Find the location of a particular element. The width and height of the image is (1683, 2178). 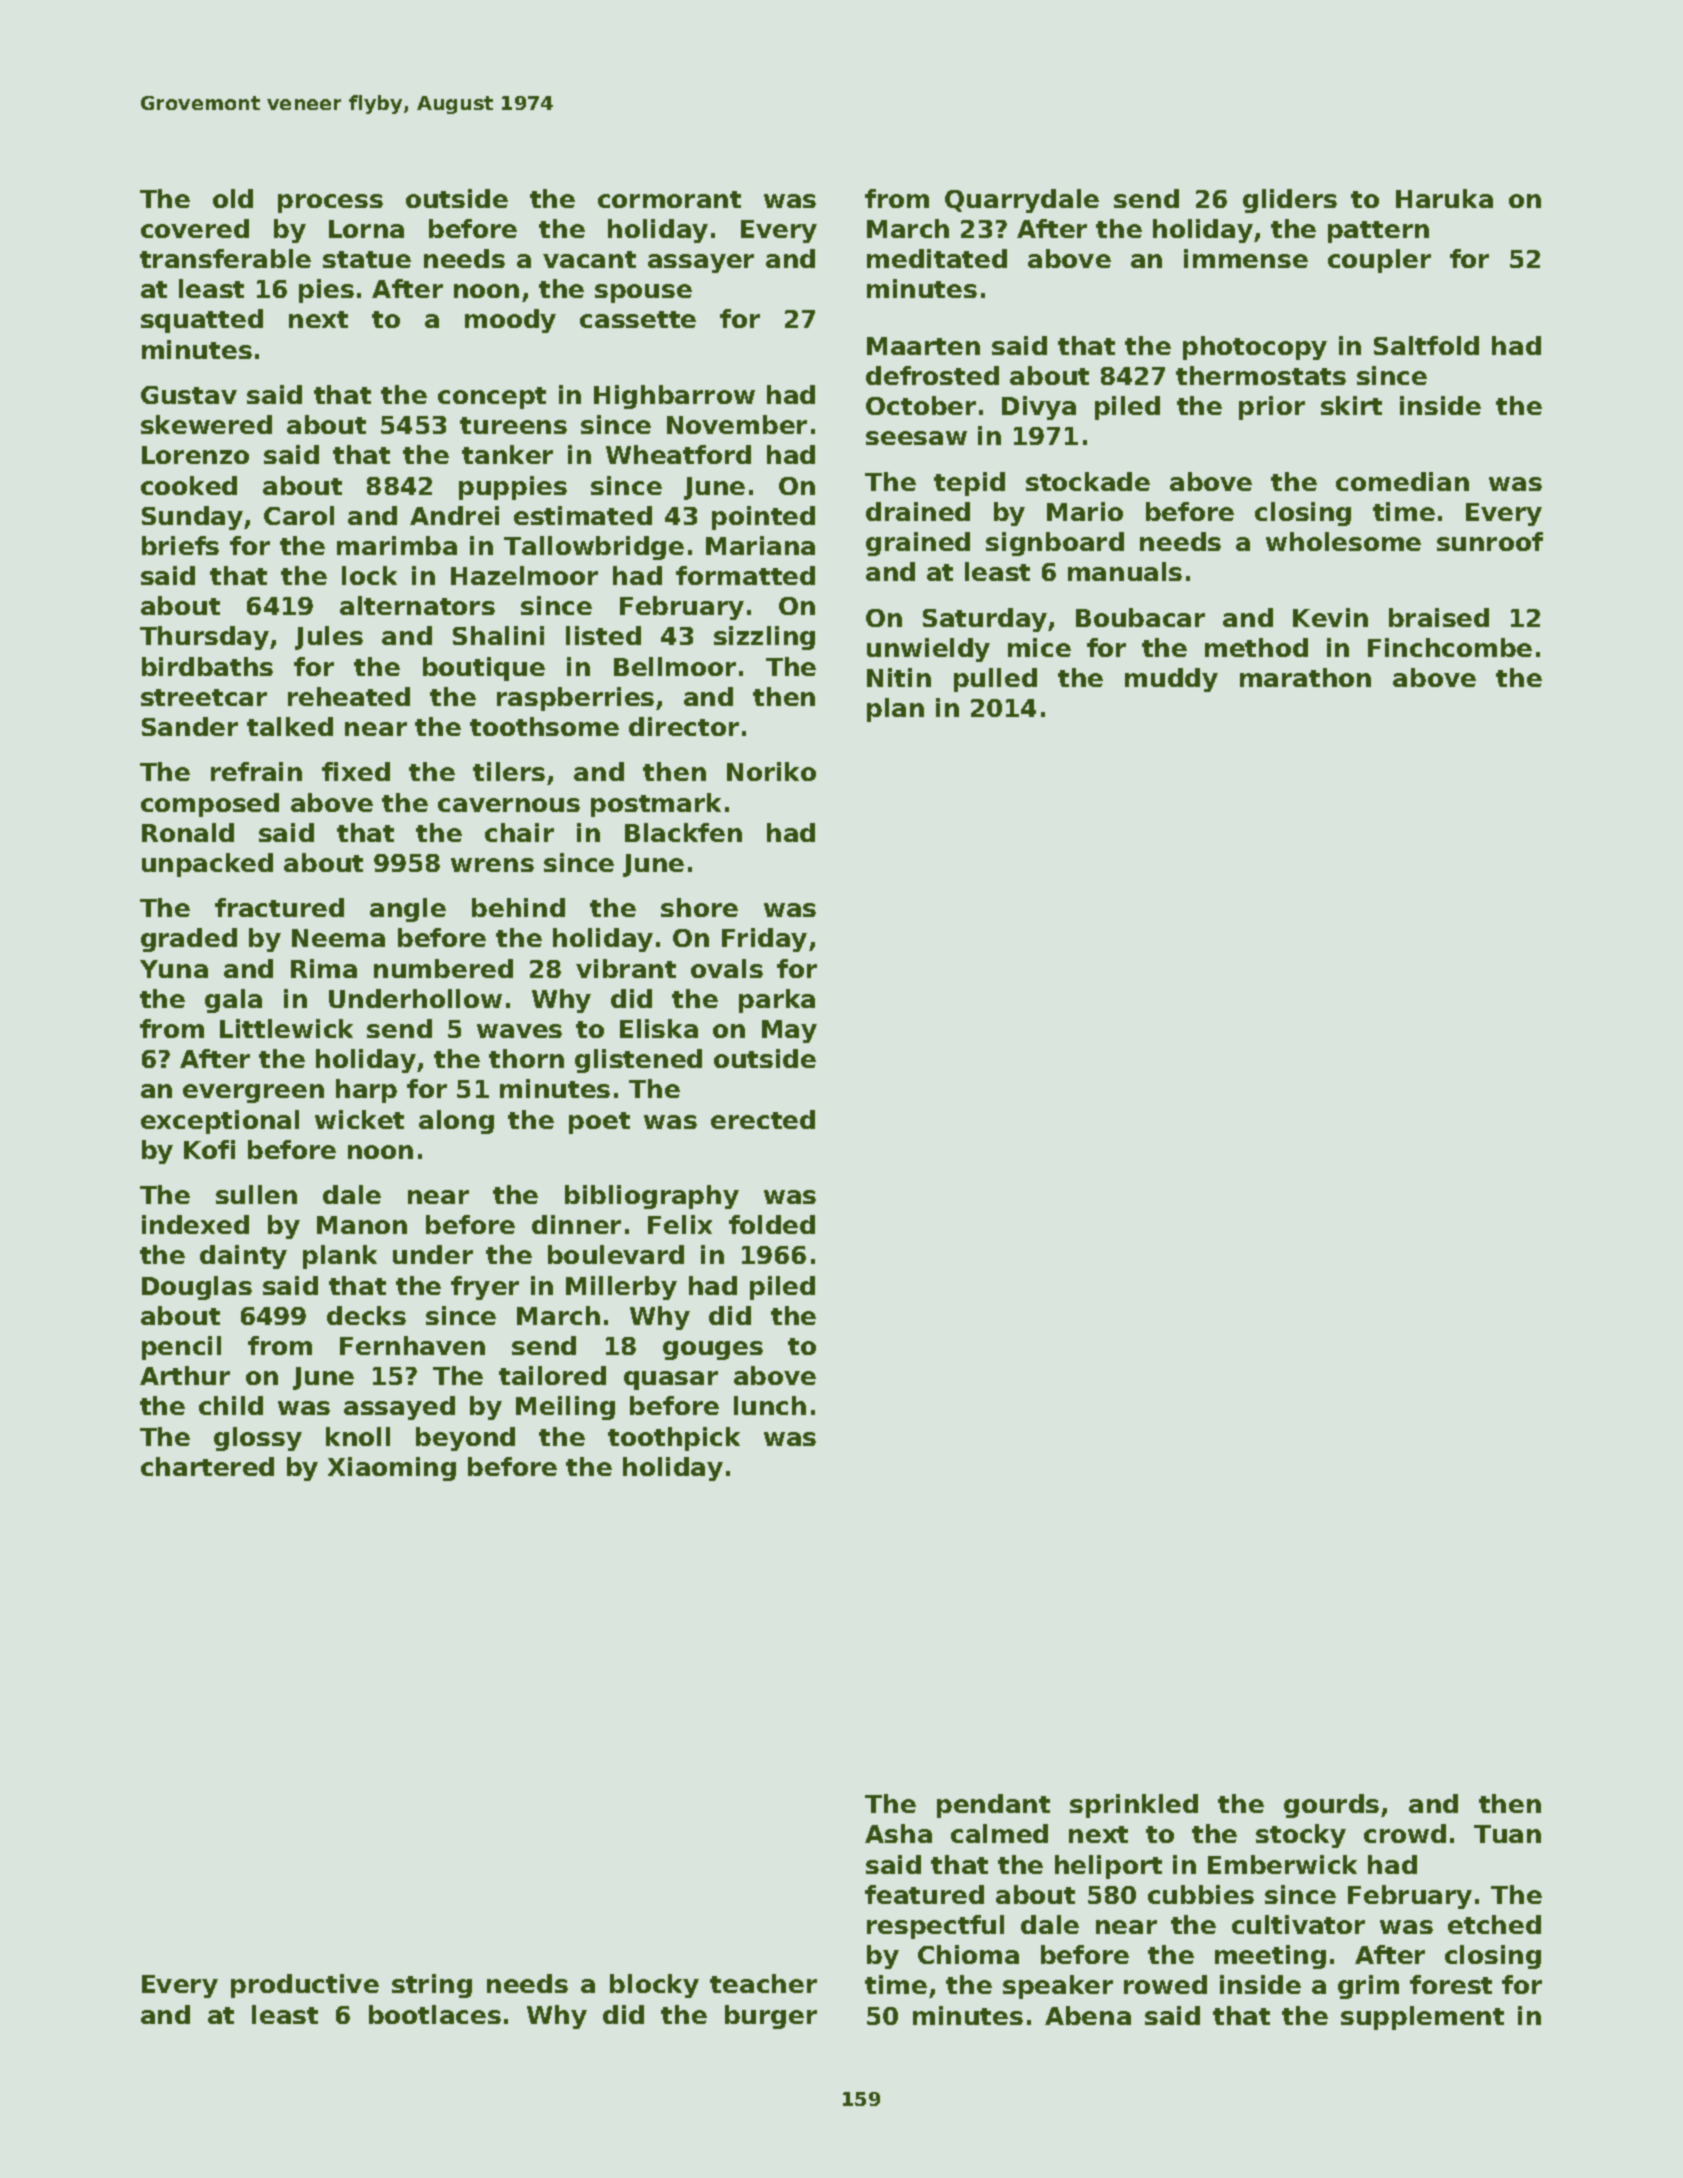

lunch is located at coordinates (770, 1405).
